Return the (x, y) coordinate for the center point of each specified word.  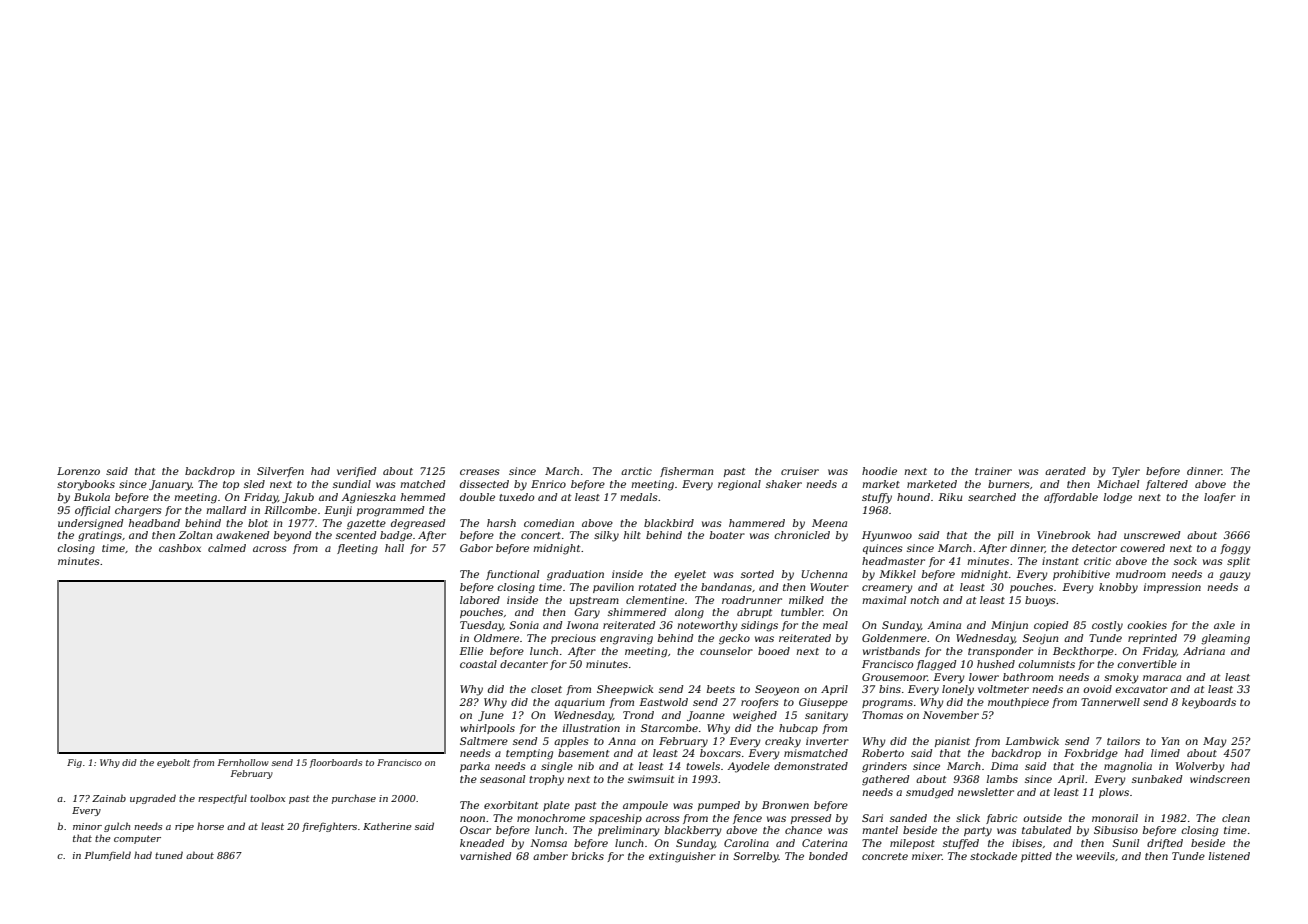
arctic (636, 471)
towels (703, 766)
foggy (1235, 549)
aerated (1065, 471)
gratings (100, 536)
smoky (1121, 678)
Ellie (471, 651)
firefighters (329, 827)
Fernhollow (243, 762)
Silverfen (280, 472)
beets (721, 689)
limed (1165, 753)
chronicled (802, 535)
